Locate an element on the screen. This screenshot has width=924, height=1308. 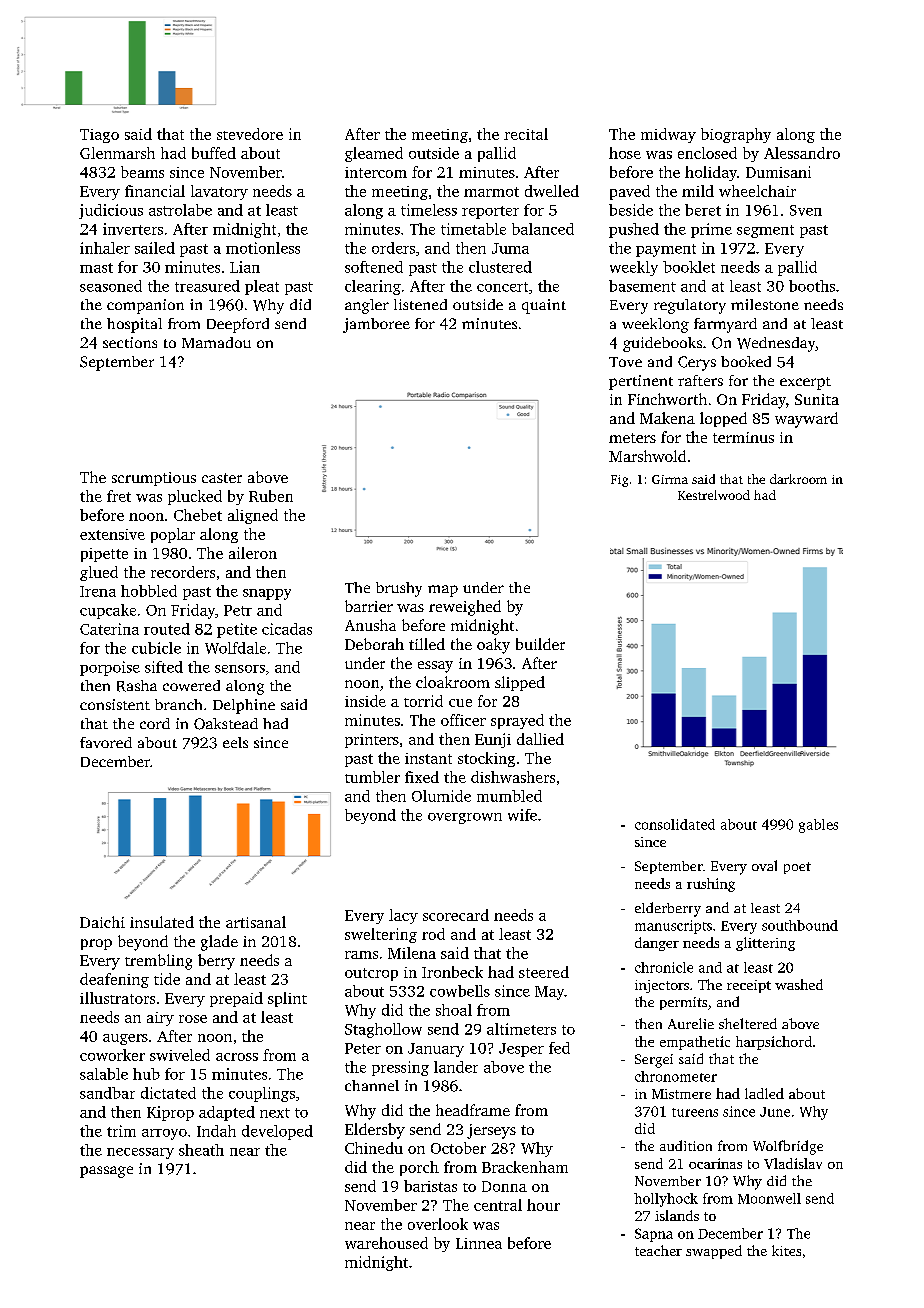
companion is located at coordinates (145, 306).
